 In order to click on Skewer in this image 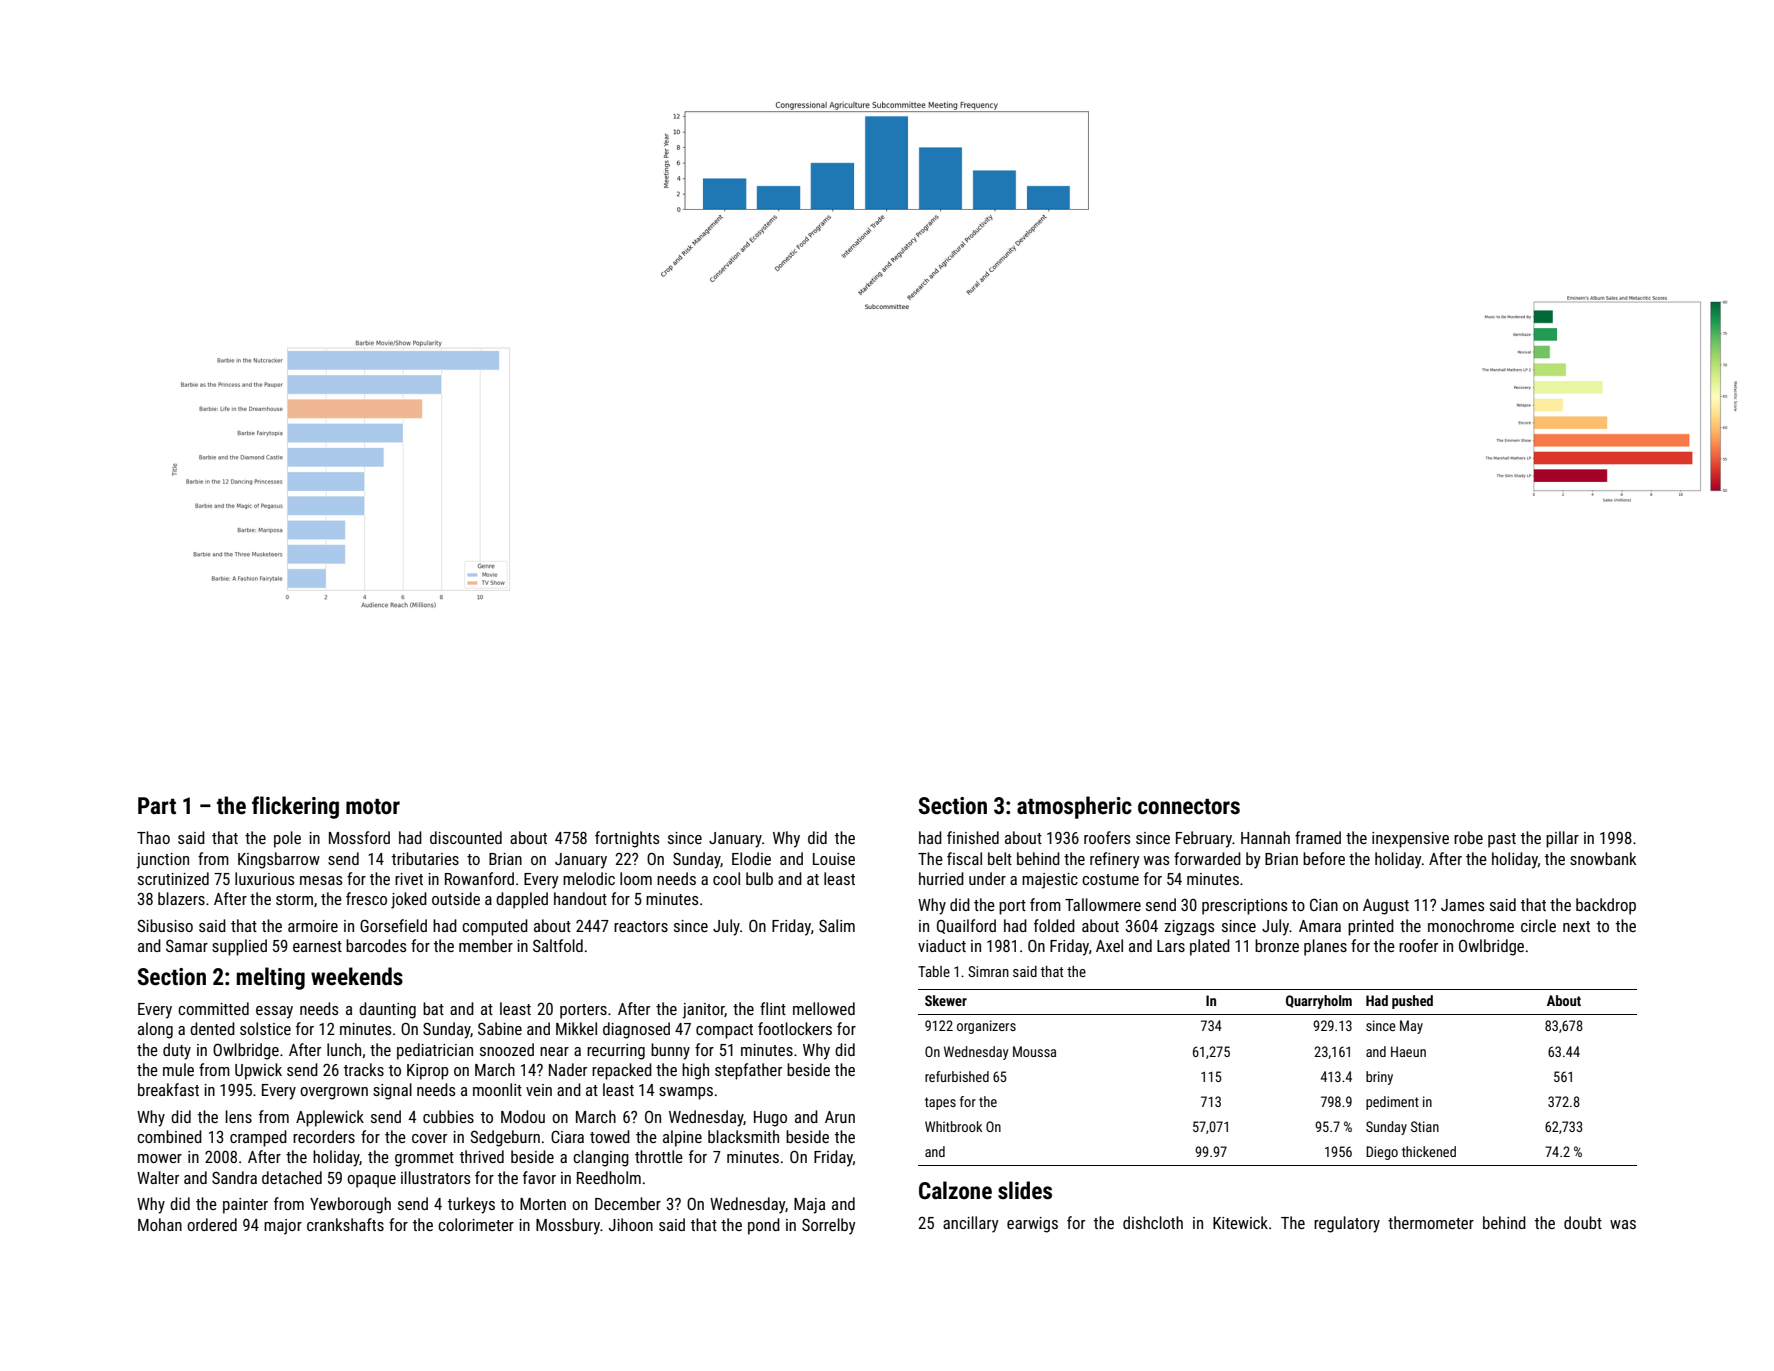, I will do `click(946, 1000)`.
